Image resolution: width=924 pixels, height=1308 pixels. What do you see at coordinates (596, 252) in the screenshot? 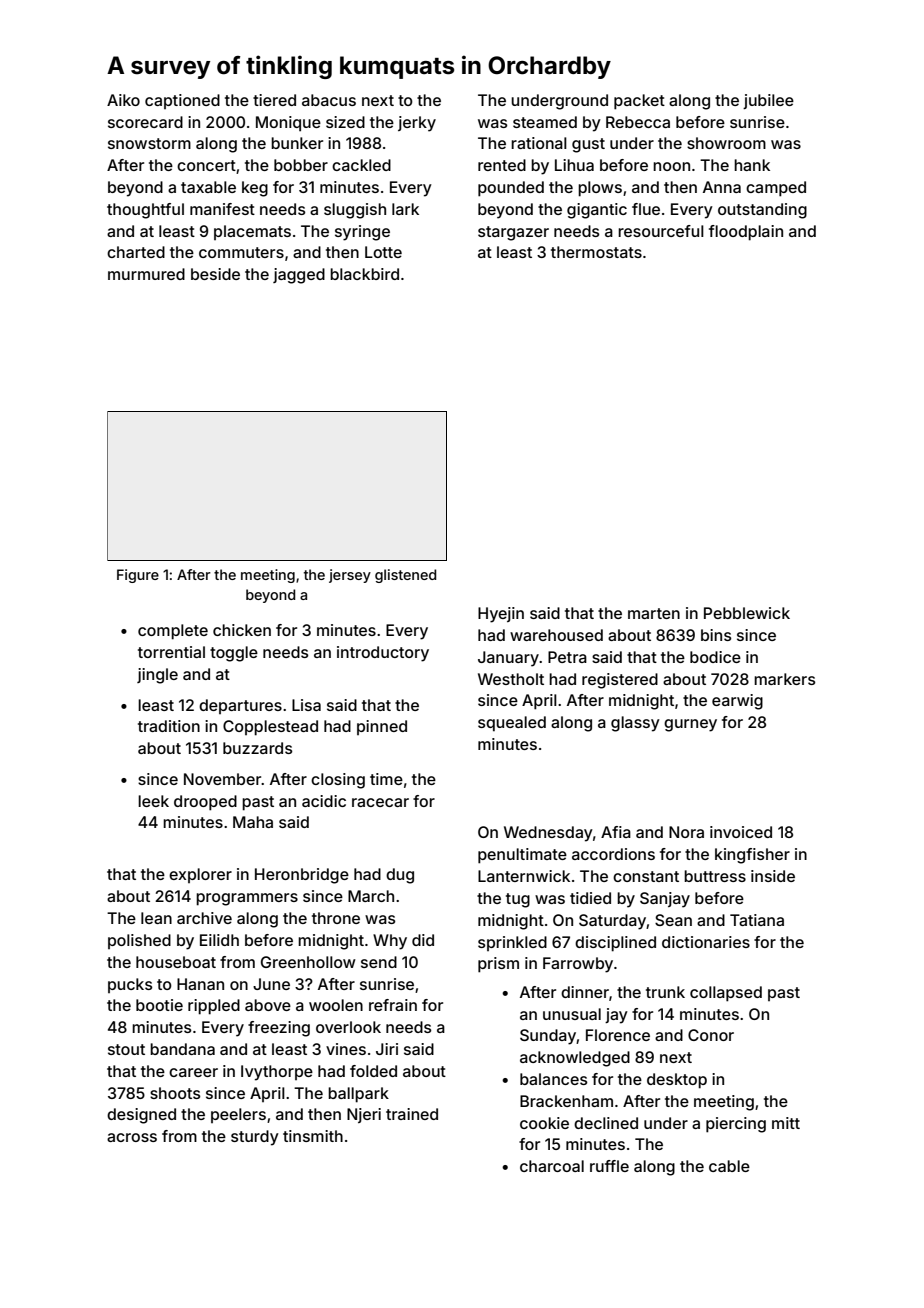
I see `thermostats` at bounding box center [596, 252].
